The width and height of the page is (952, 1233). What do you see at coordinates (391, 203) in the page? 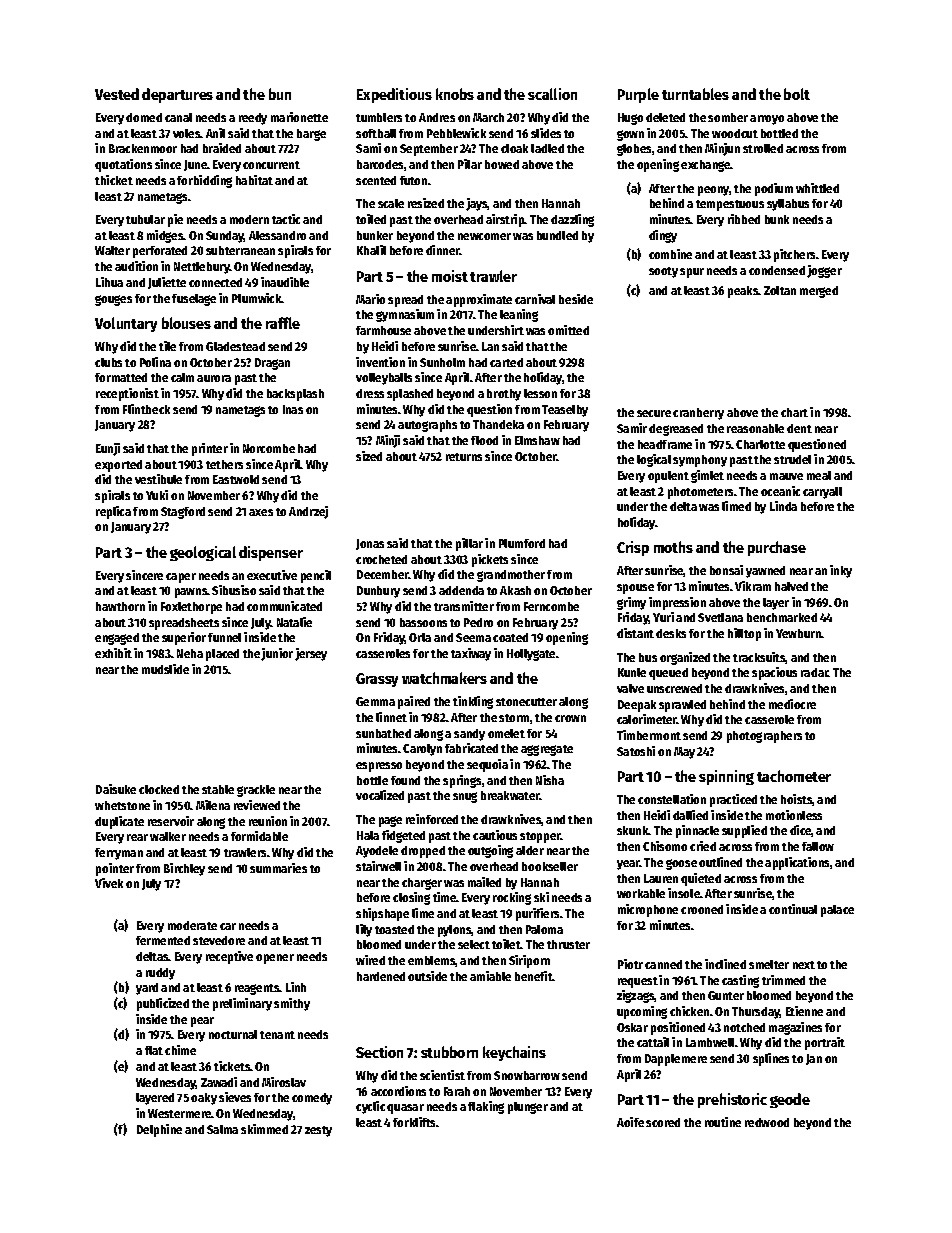
I see `scale` at bounding box center [391, 203].
